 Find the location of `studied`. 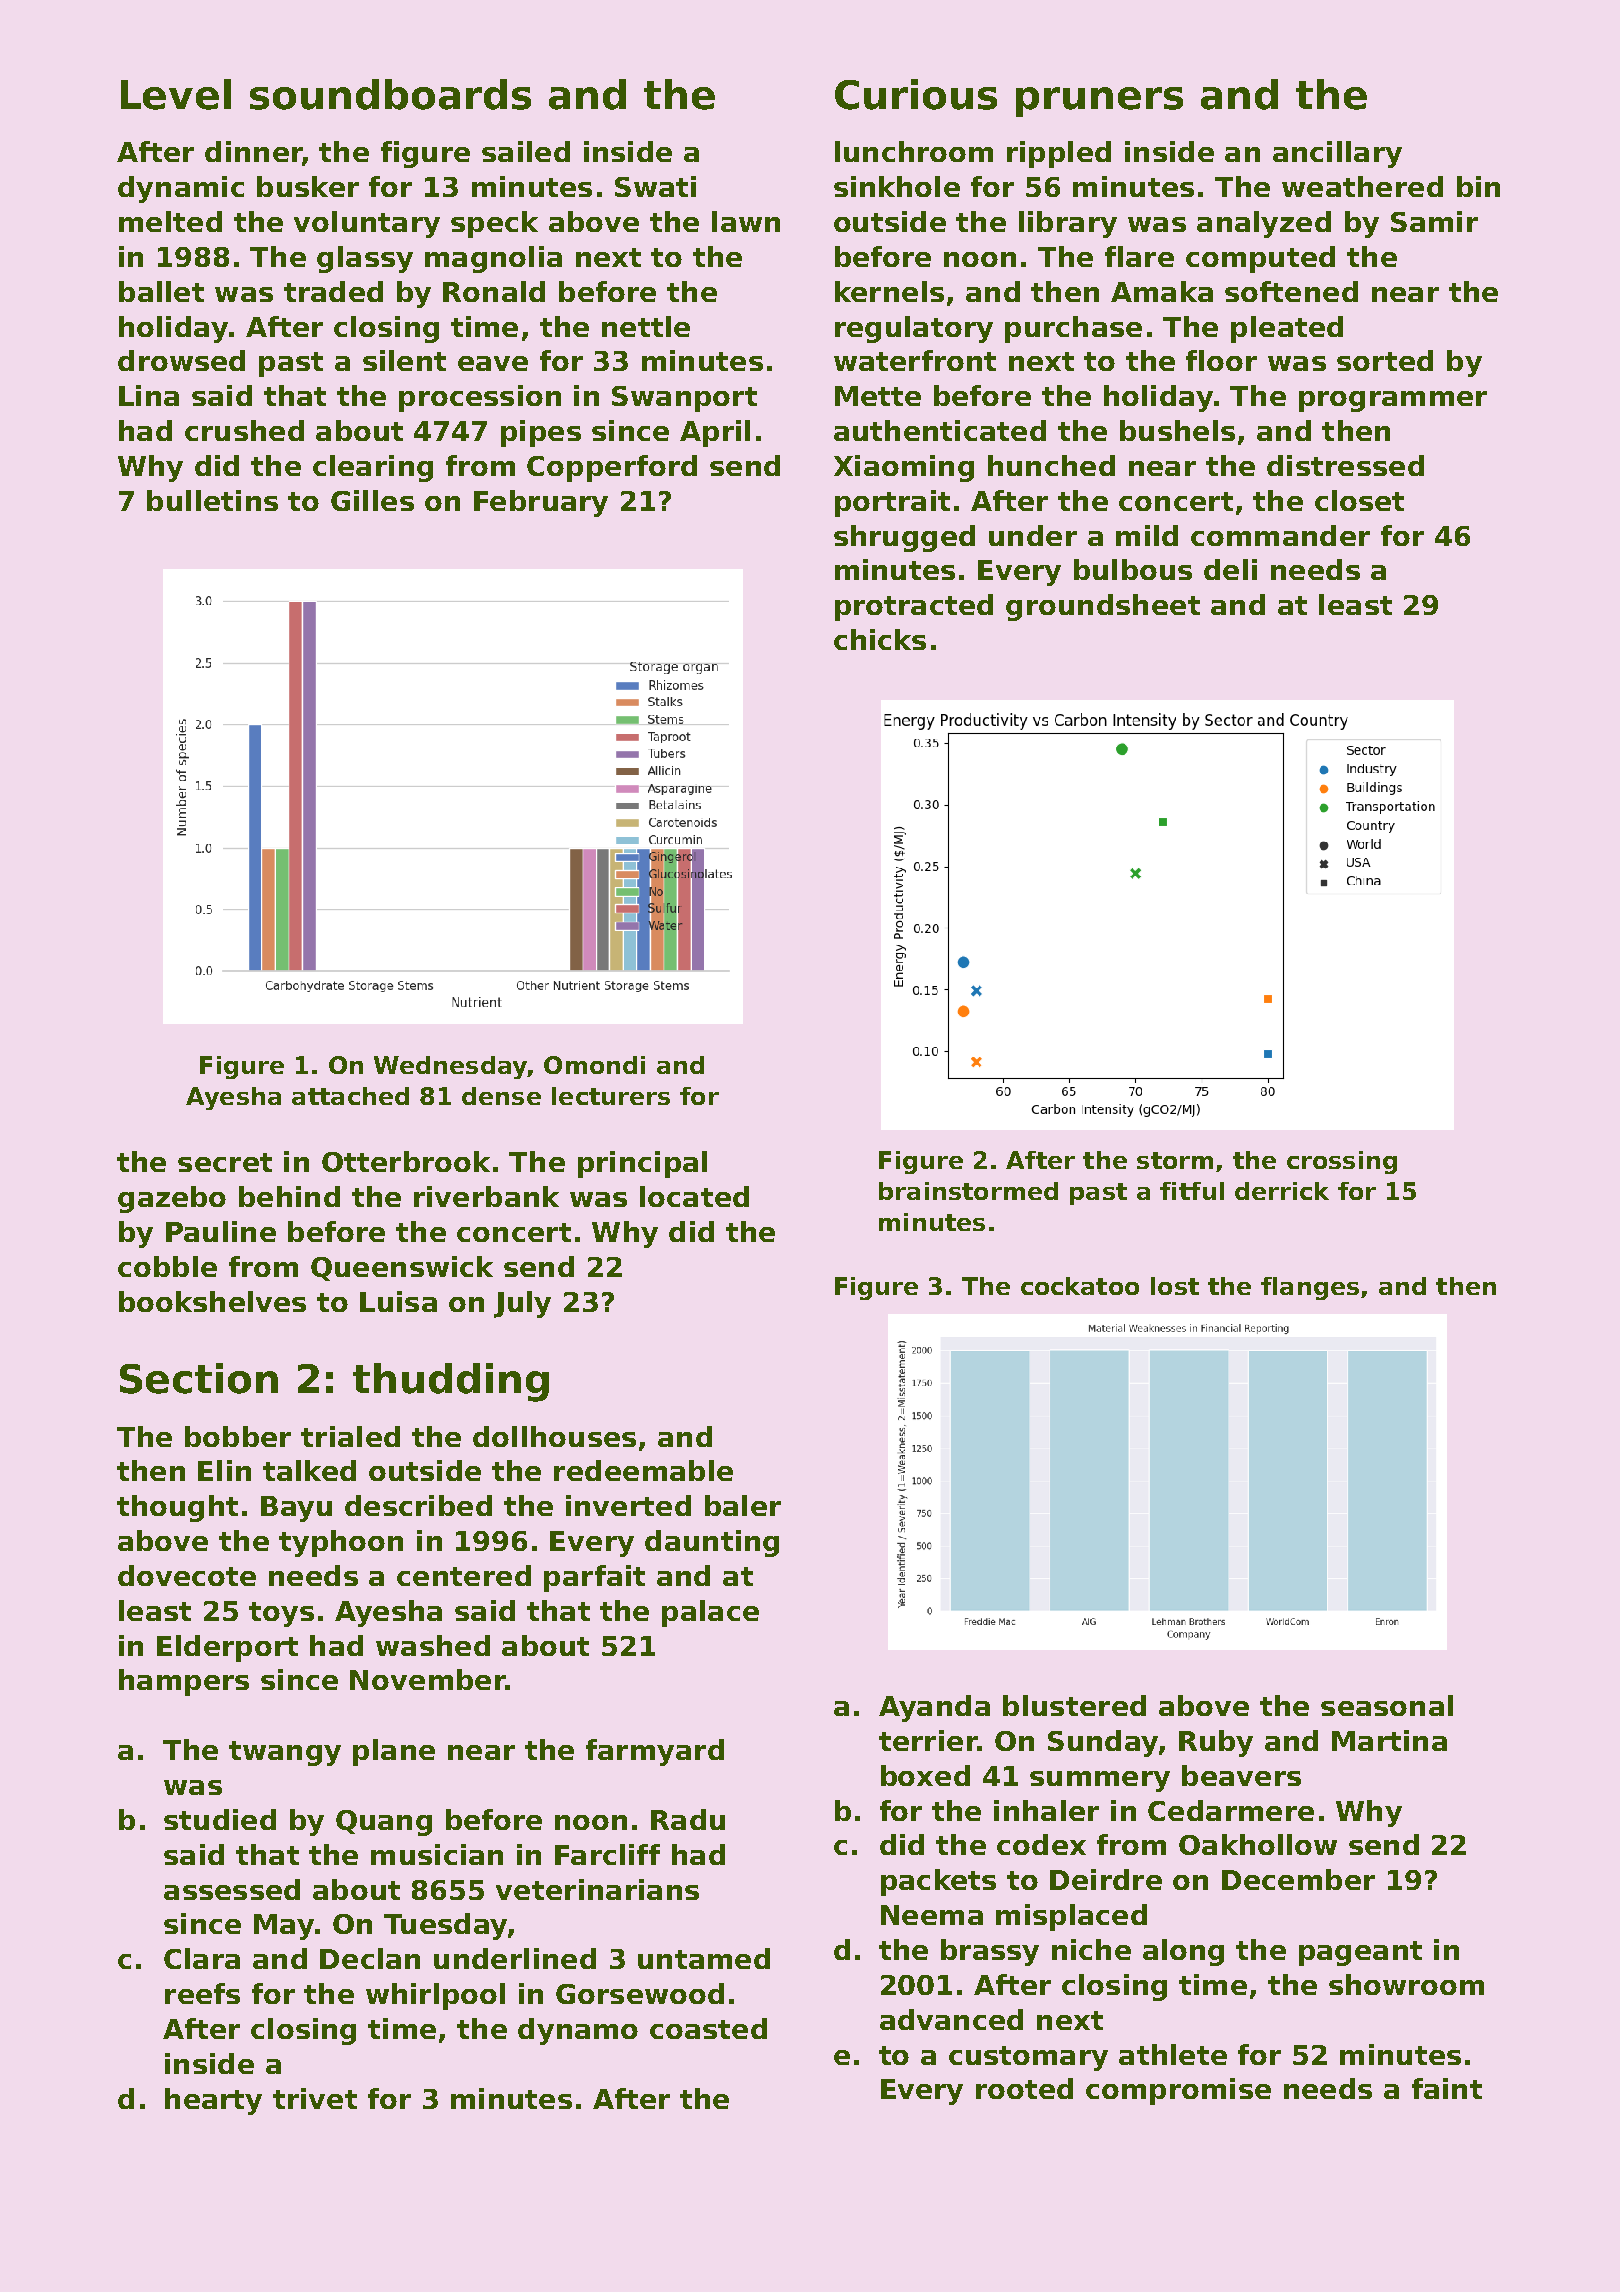

studied is located at coordinates (220, 1819).
